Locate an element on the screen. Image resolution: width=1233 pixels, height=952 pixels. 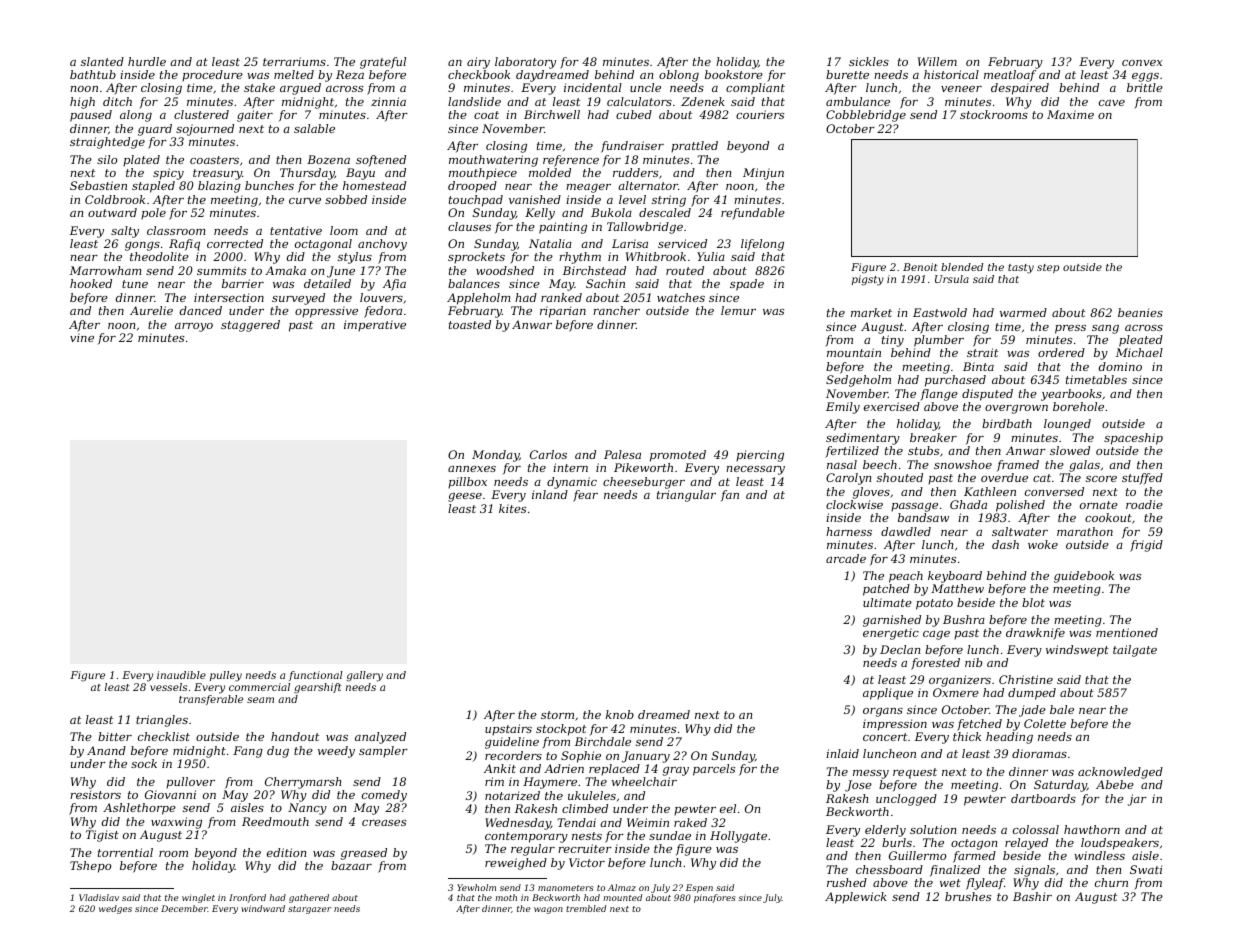
vine is located at coordinates (82, 337).
